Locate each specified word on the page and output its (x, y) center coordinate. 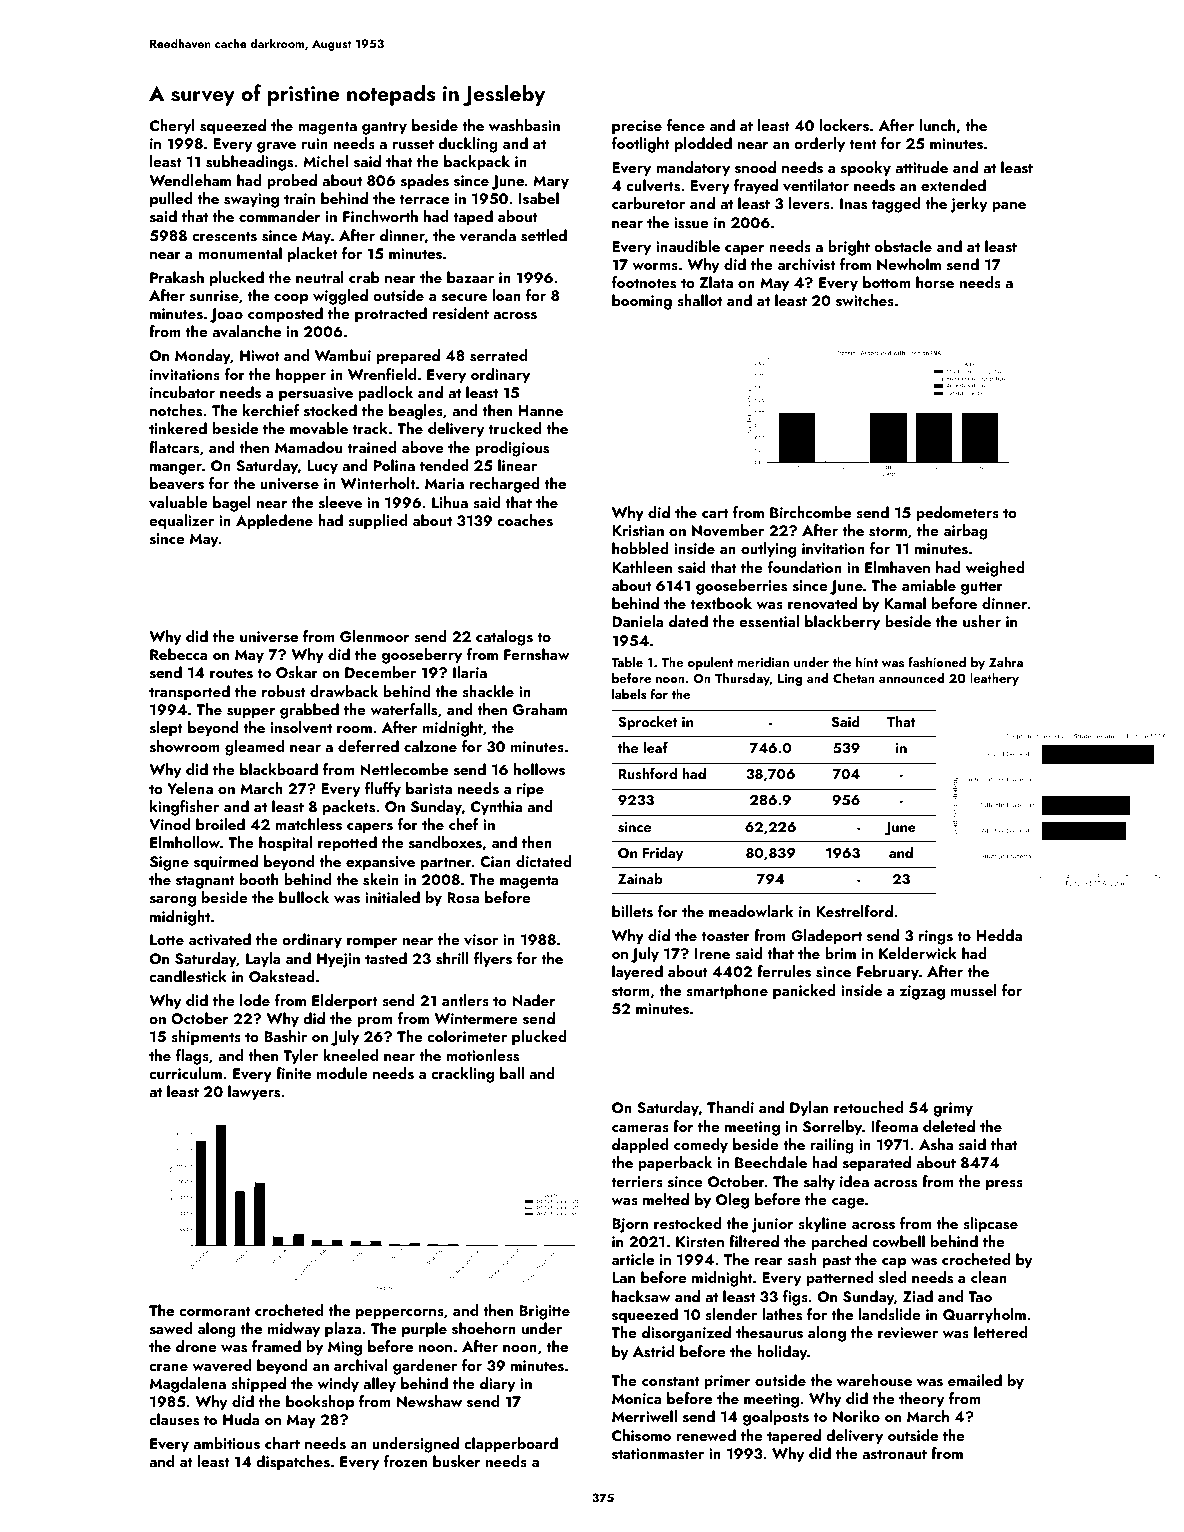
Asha (936, 1144)
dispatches (293, 1463)
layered (637, 973)
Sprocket (647, 723)
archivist (806, 264)
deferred (368, 746)
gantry (384, 128)
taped (473, 218)
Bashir (285, 1036)
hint (867, 662)
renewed (706, 1435)
